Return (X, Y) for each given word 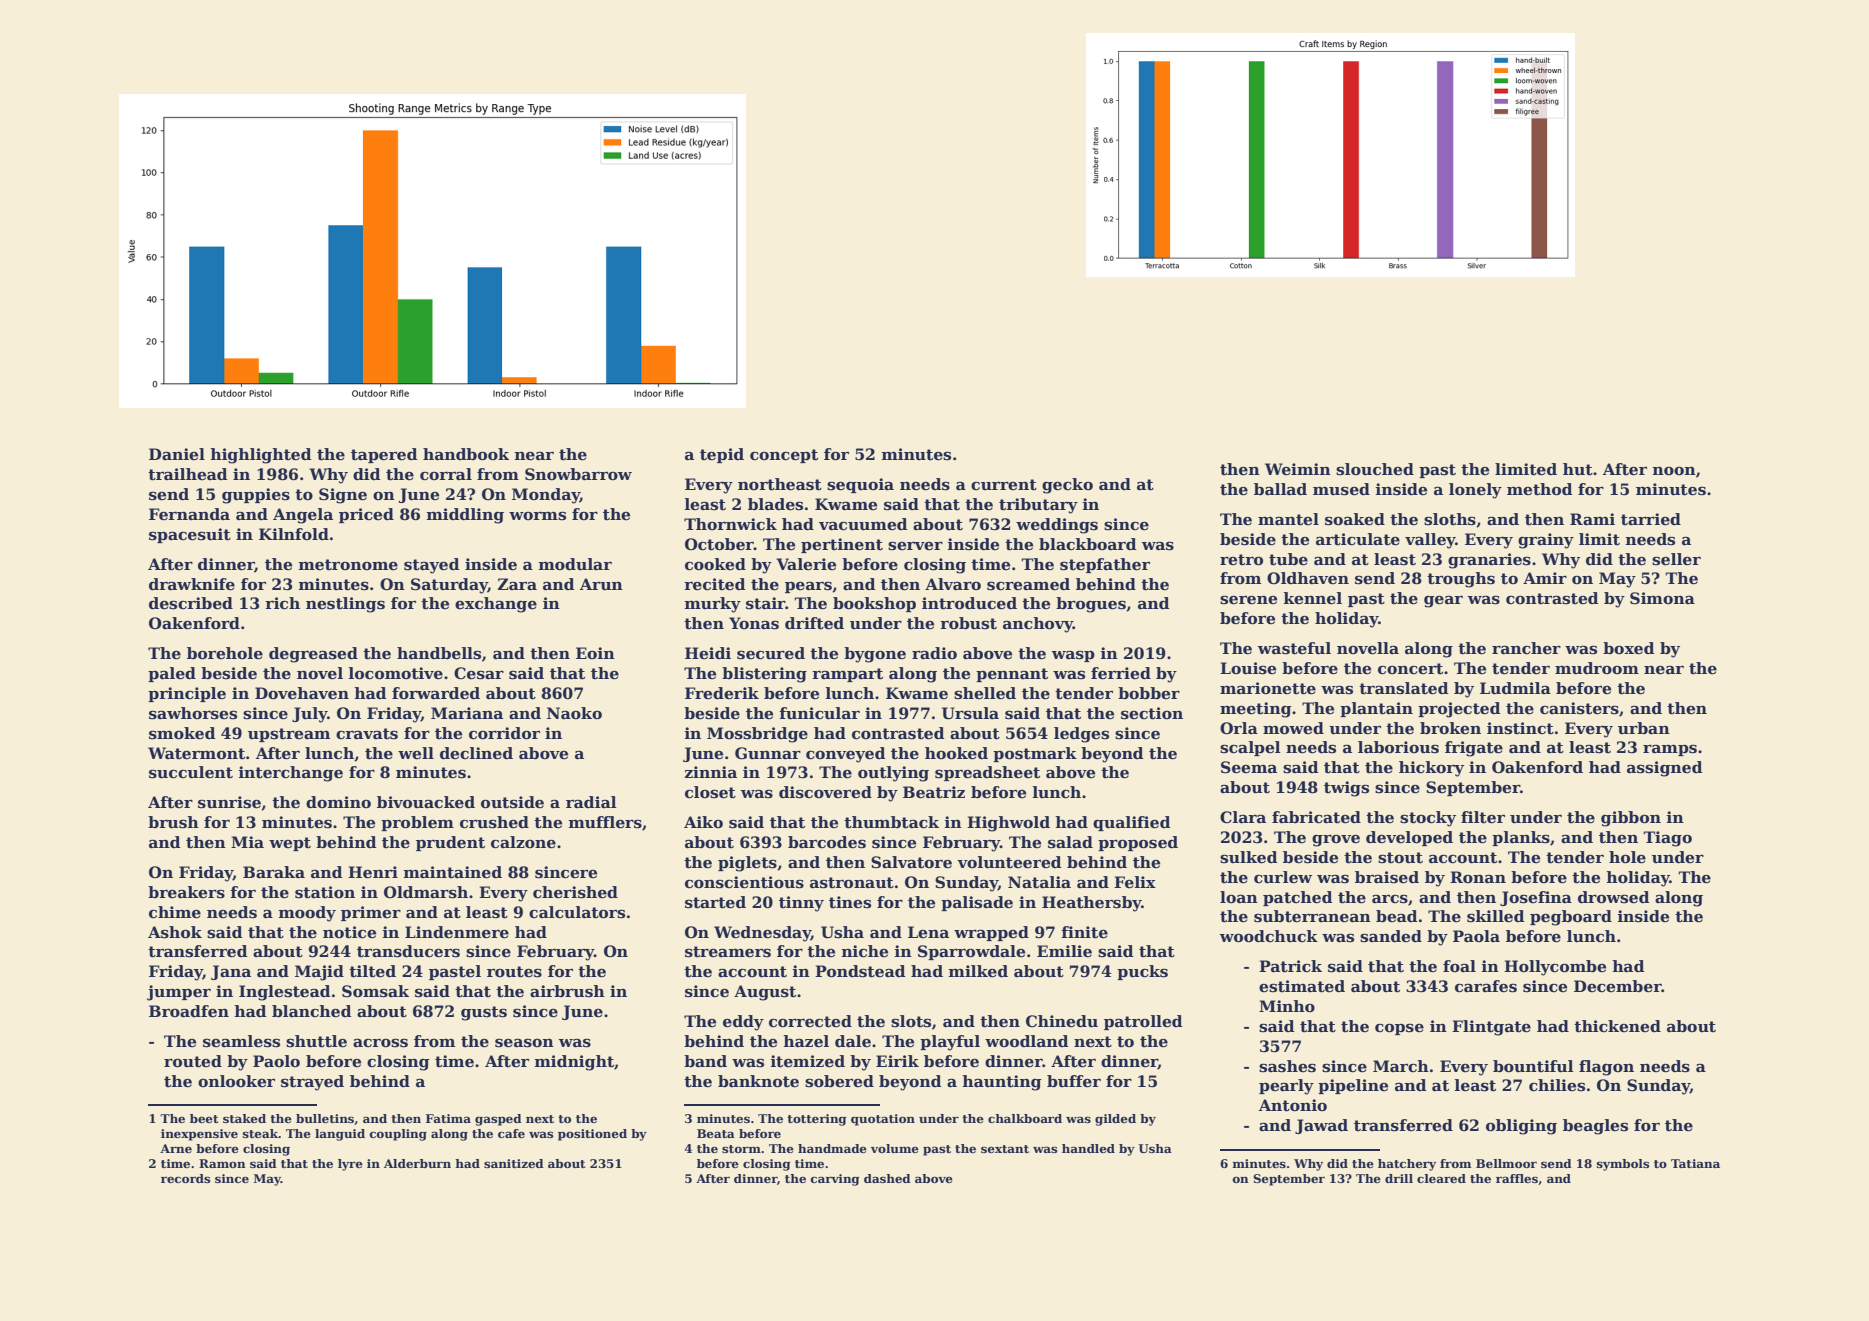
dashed (887, 1178)
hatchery (1407, 1165)
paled (172, 674)
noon (1674, 471)
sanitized (514, 1163)
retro (1241, 560)
